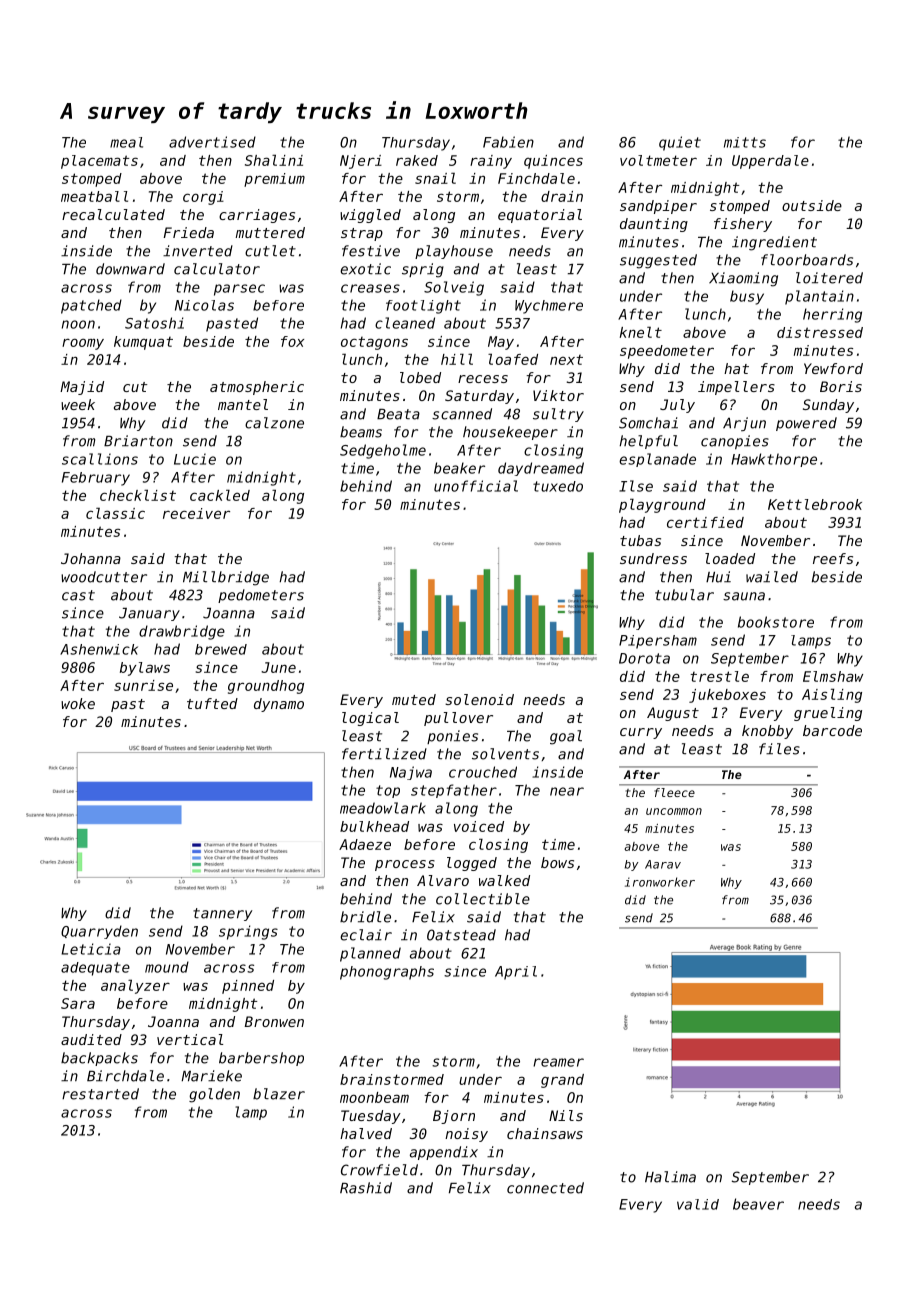  Describe the element at coordinates (758, 1204) in the page. I see `beaver` at that location.
